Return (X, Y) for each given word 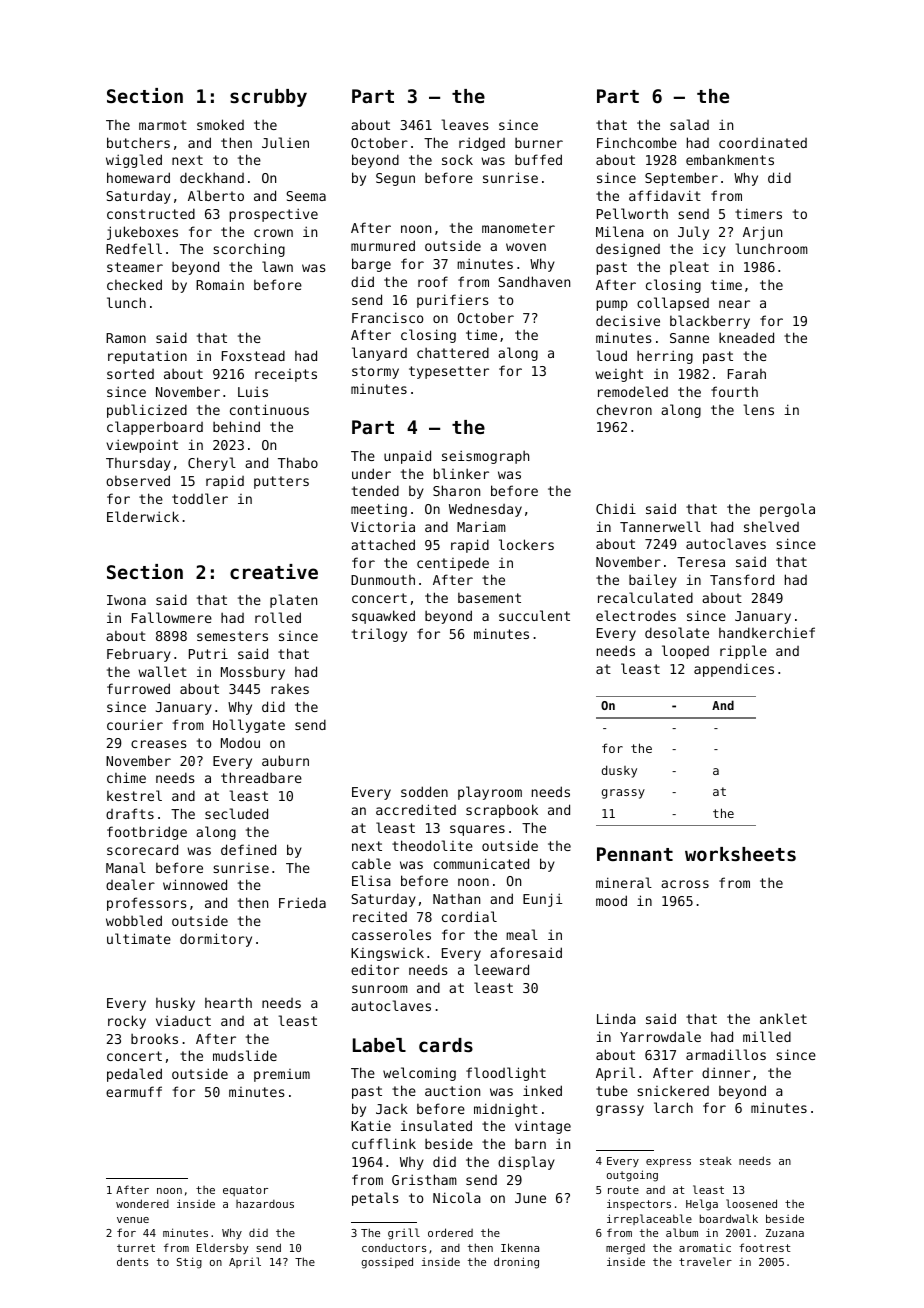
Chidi (616, 508)
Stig (189, 1263)
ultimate (139, 938)
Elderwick (143, 516)
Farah (747, 374)
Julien (285, 142)
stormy (375, 372)
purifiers (453, 301)
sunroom (380, 989)
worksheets (740, 854)
